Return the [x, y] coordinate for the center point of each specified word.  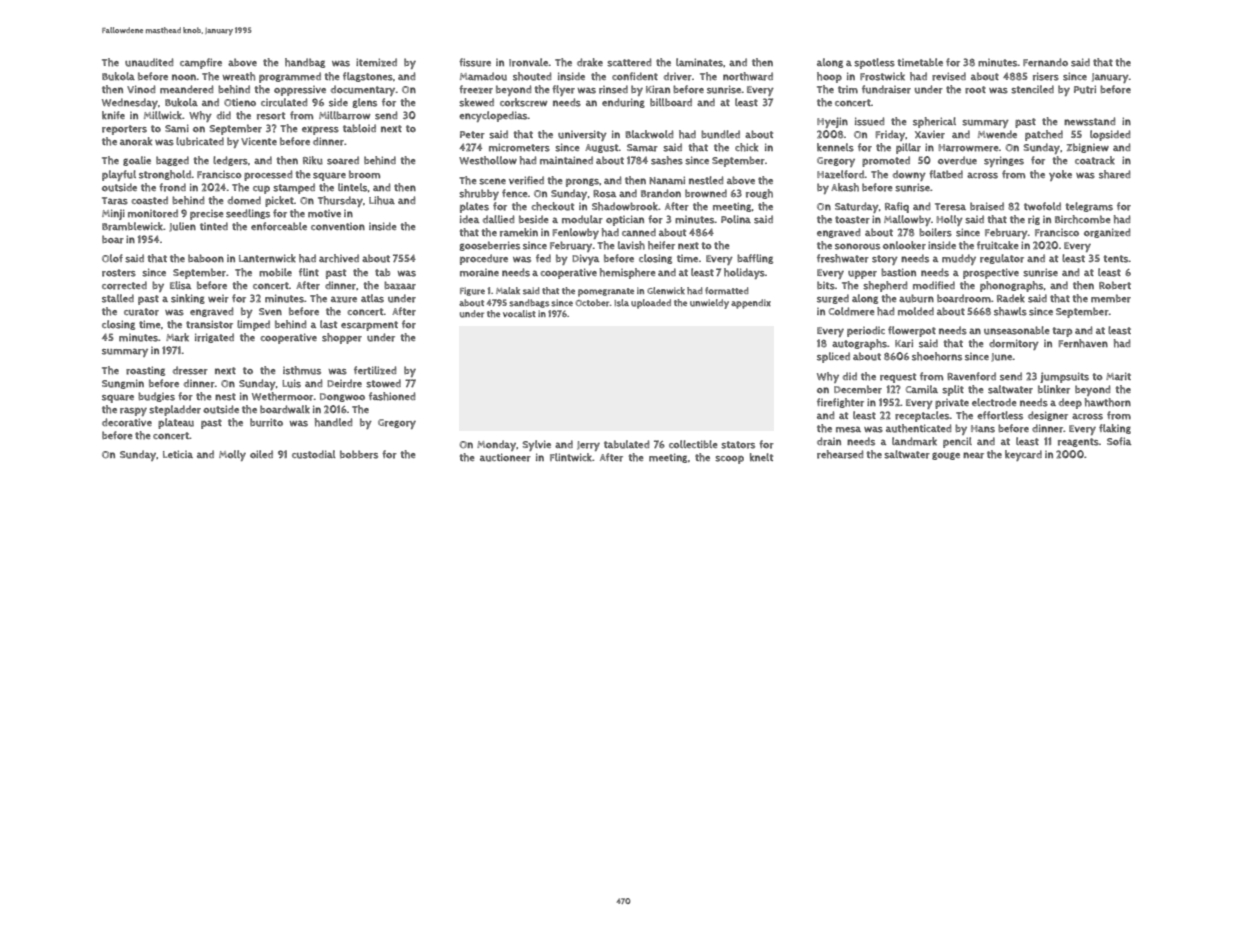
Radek [1011, 298]
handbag [305, 63]
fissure [475, 62]
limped [253, 325]
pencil [957, 442]
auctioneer [505, 457]
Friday [890, 135]
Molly [232, 455]
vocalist [519, 314]
